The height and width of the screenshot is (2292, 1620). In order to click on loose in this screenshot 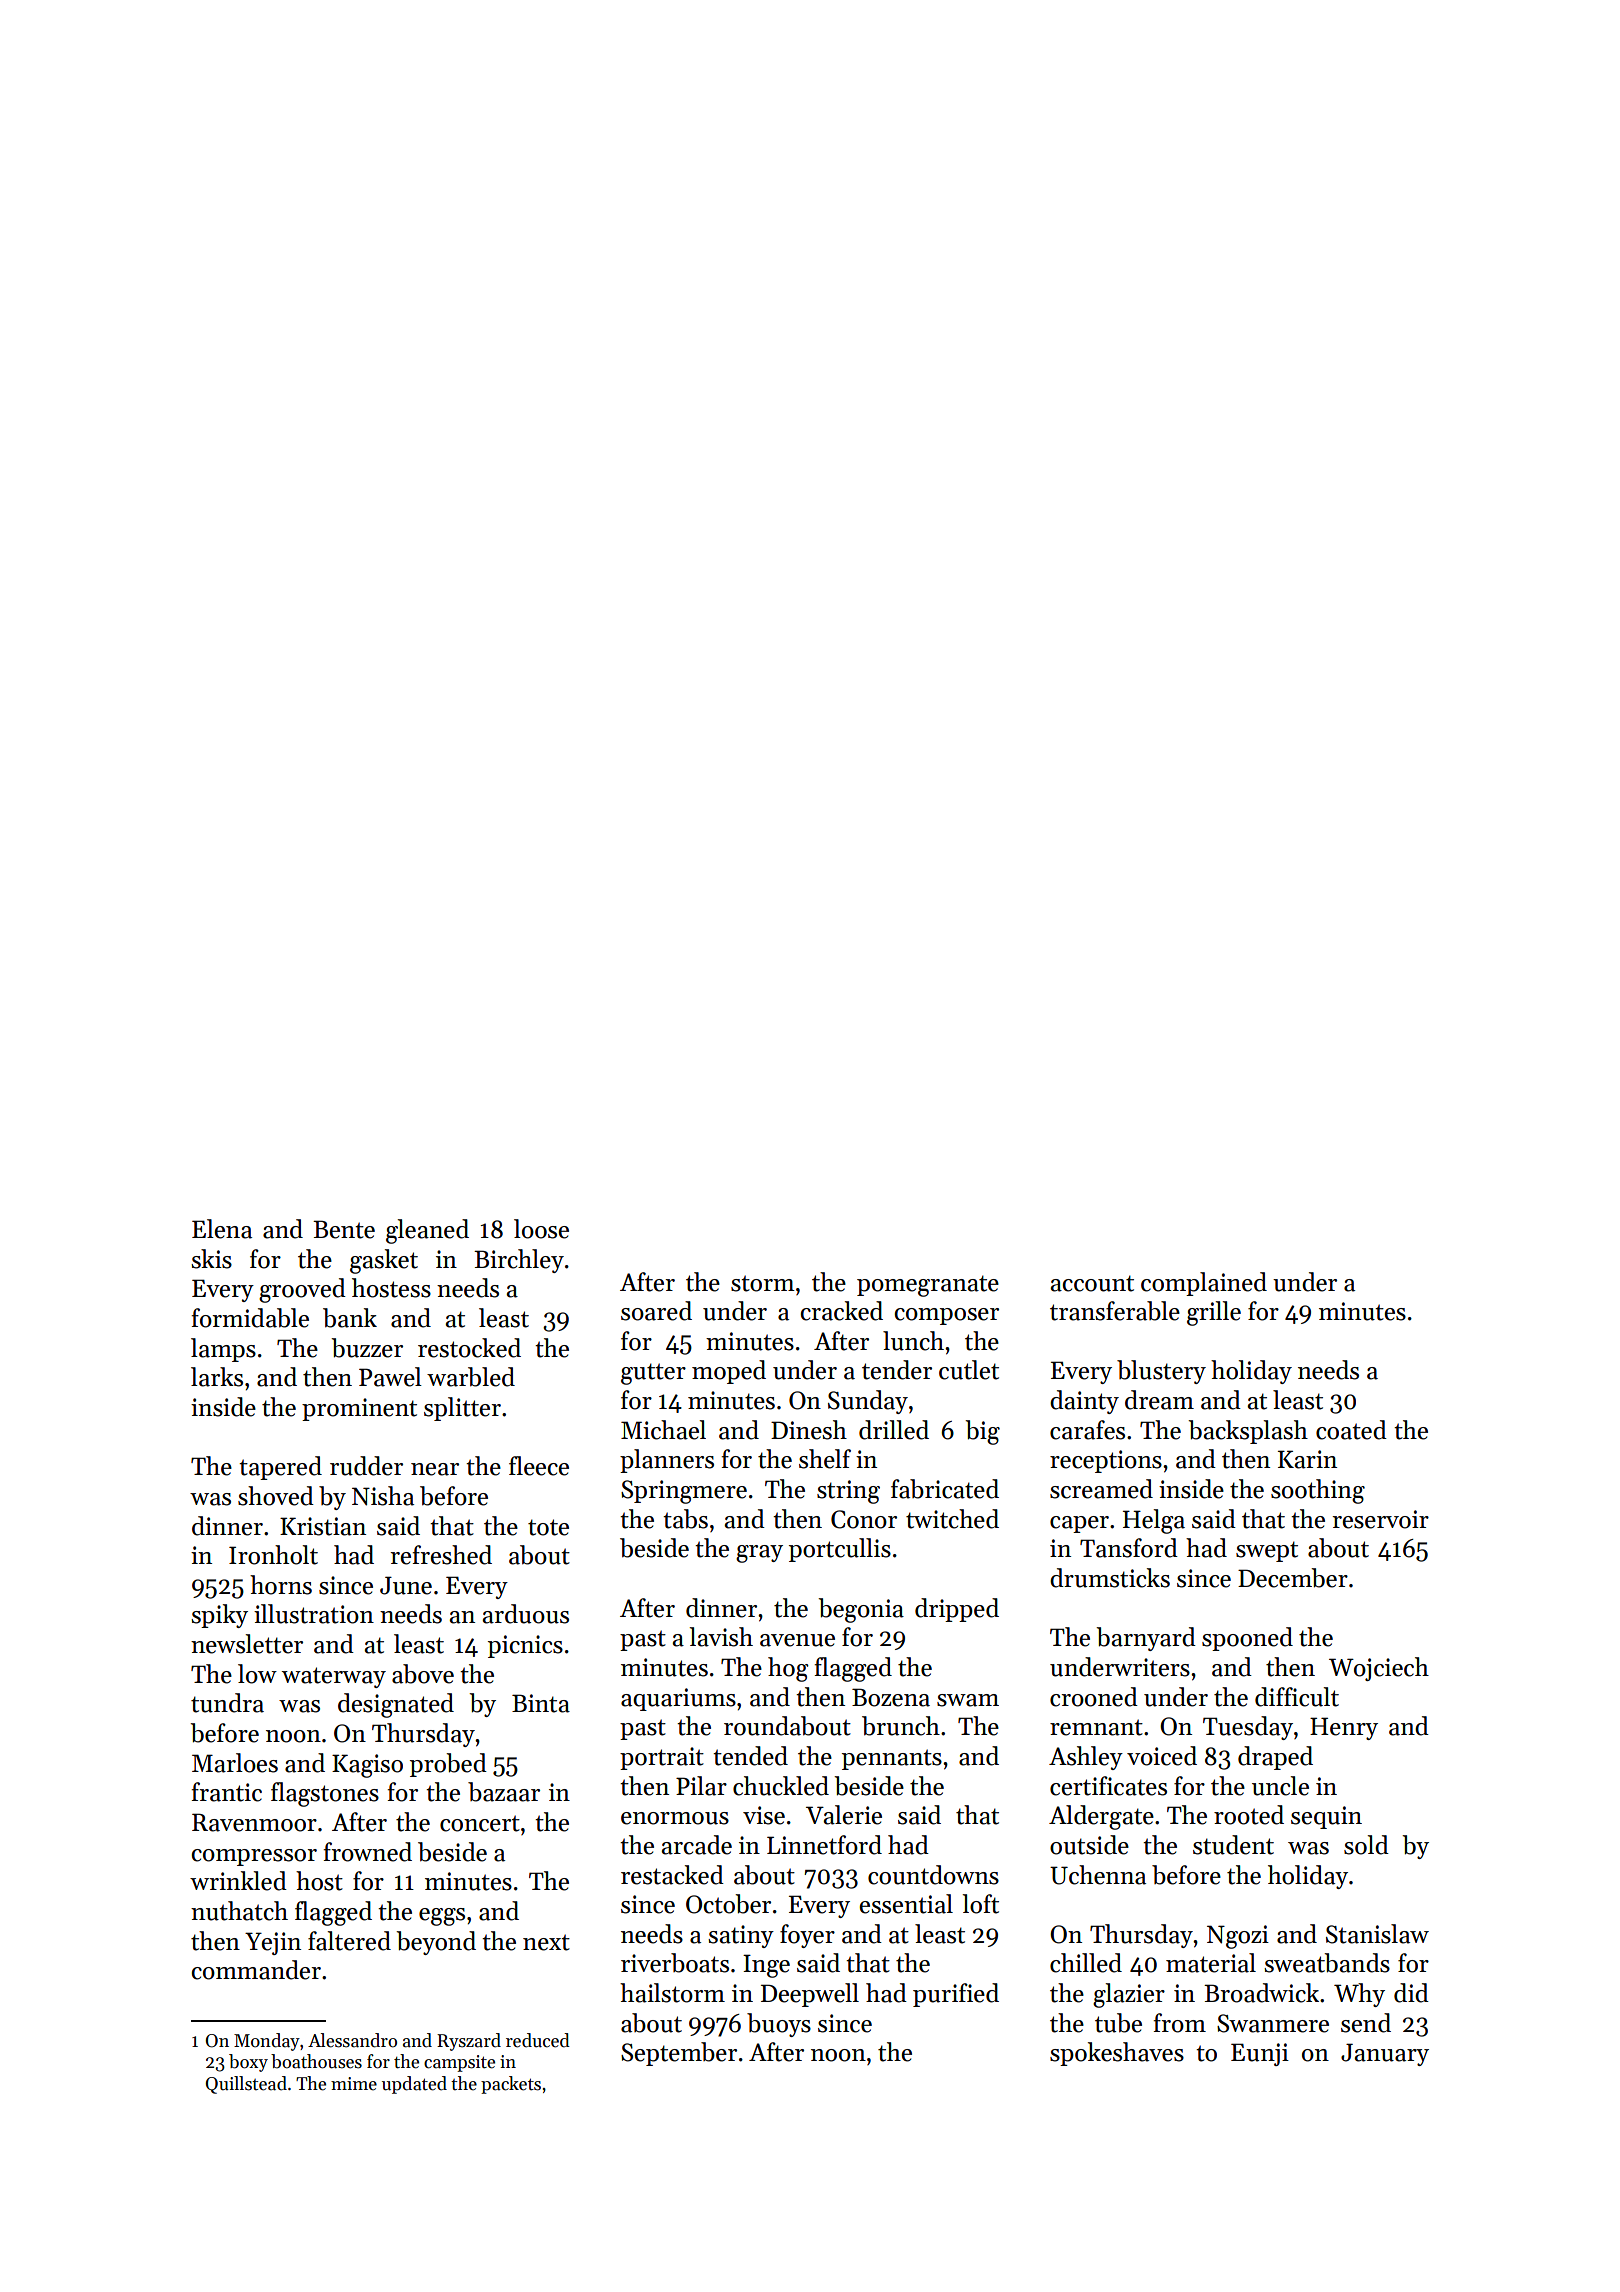, I will do `click(541, 1229)`.
